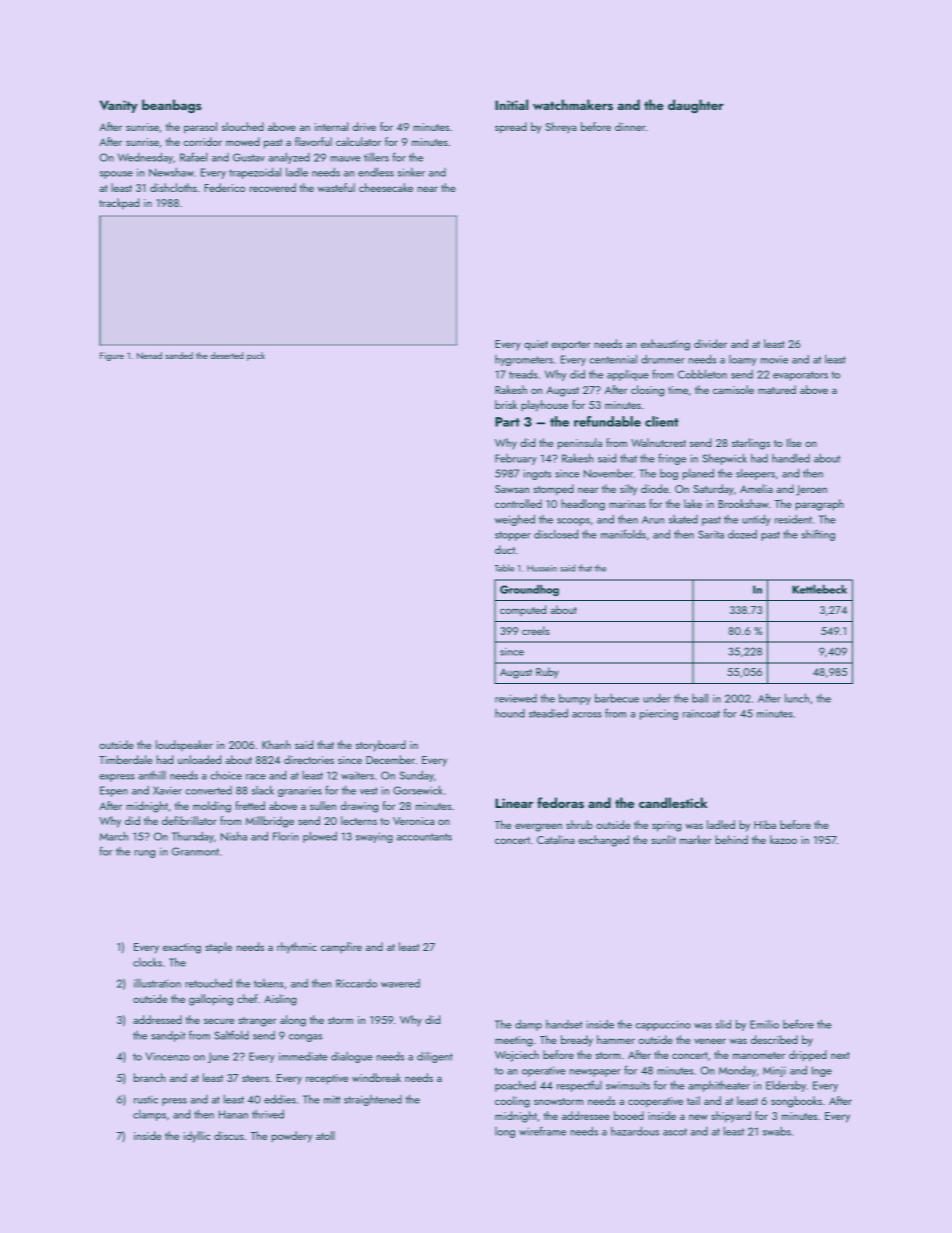 This page has width=952, height=1233. Describe the element at coordinates (250, 805) in the page. I see `fretted` at that location.
